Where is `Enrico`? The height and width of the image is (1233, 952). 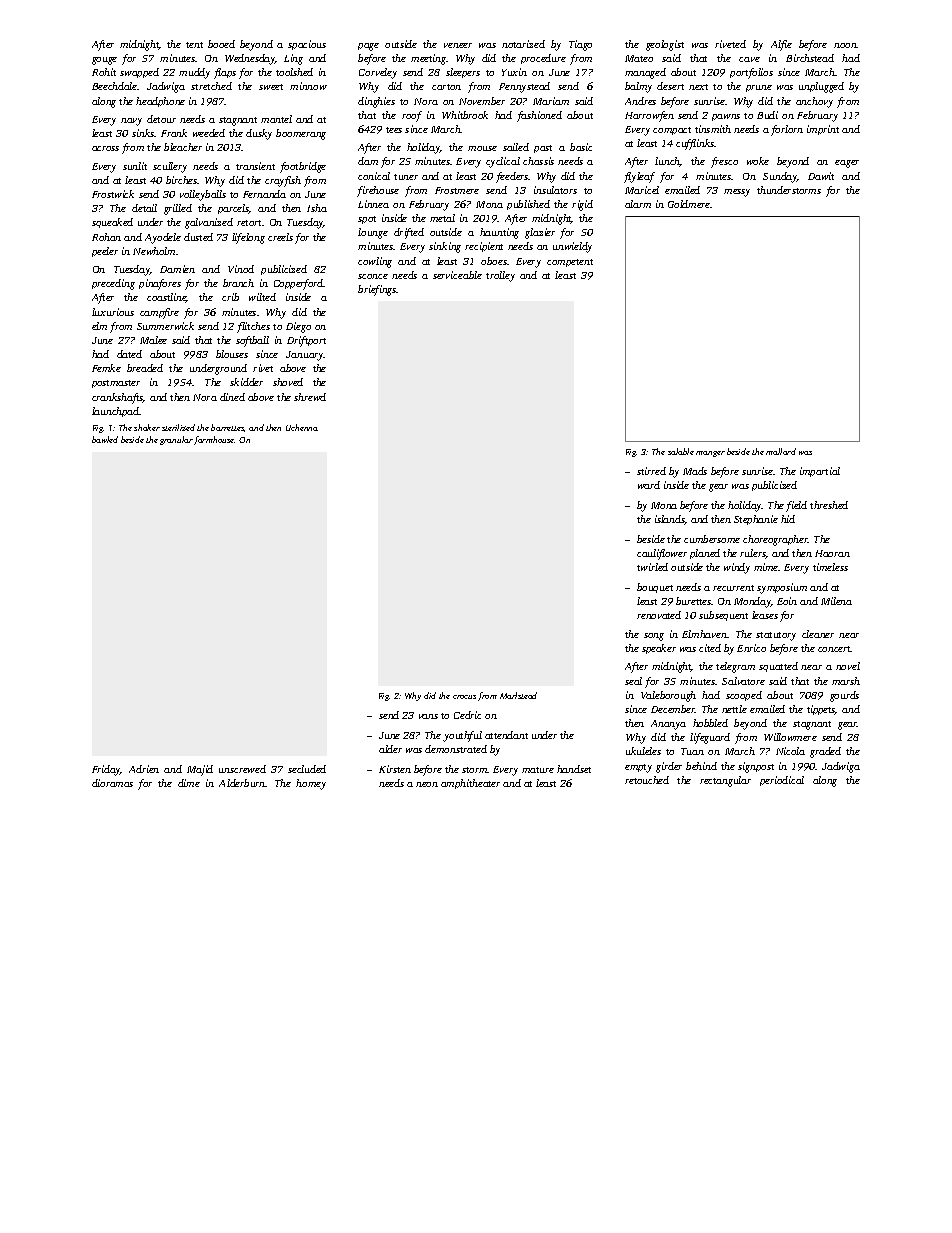 Enrico is located at coordinates (751, 648).
